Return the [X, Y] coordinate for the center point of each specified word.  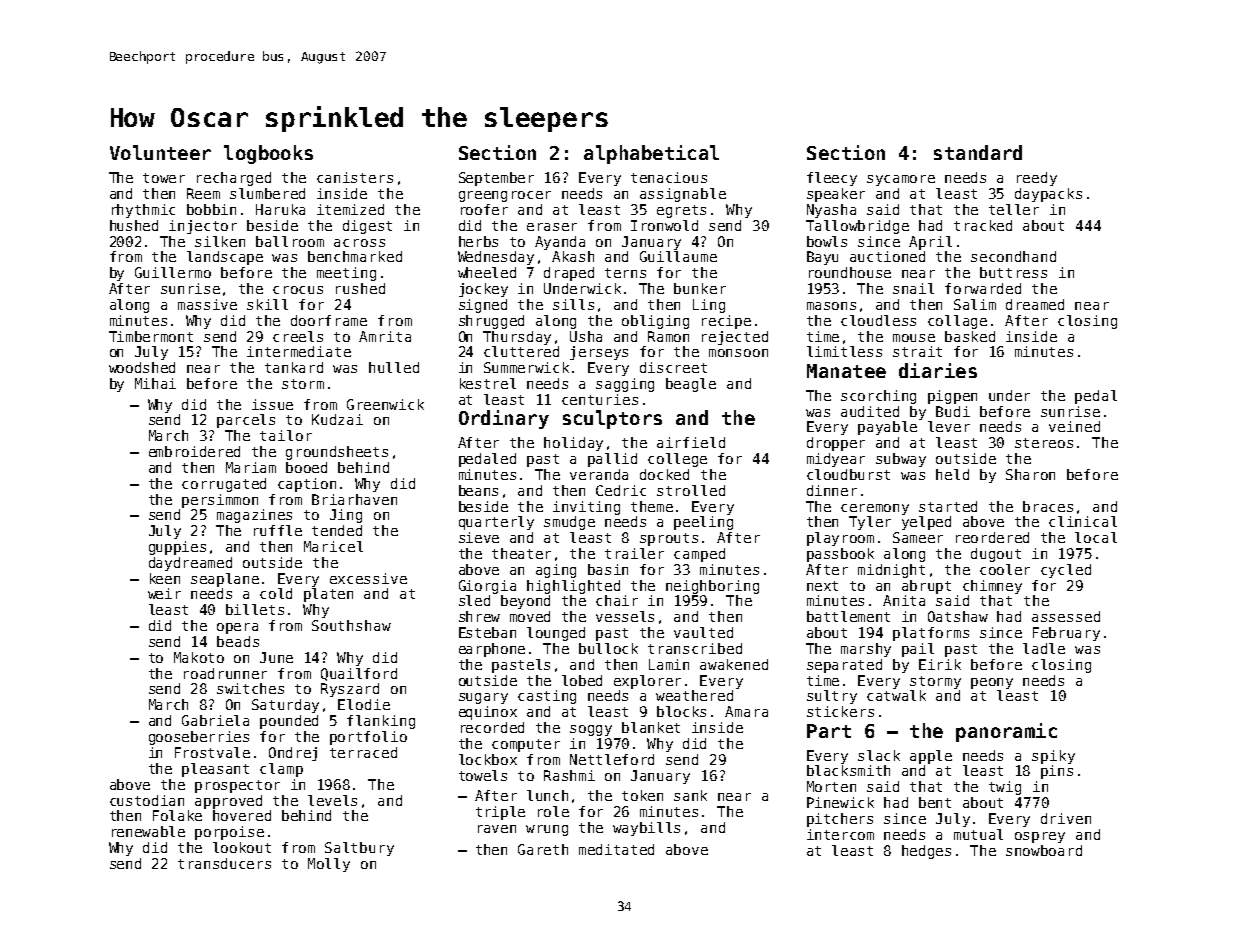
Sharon [1030, 474]
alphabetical [651, 154]
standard [978, 152]
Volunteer [160, 152]
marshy [866, 650]
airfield [691, 442]
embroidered [194, 451]
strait [917, 351]
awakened [734, 664]
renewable [148, 831]
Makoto [199, 657]
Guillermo [173, 272]
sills [573, 304]
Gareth [543, 849]
